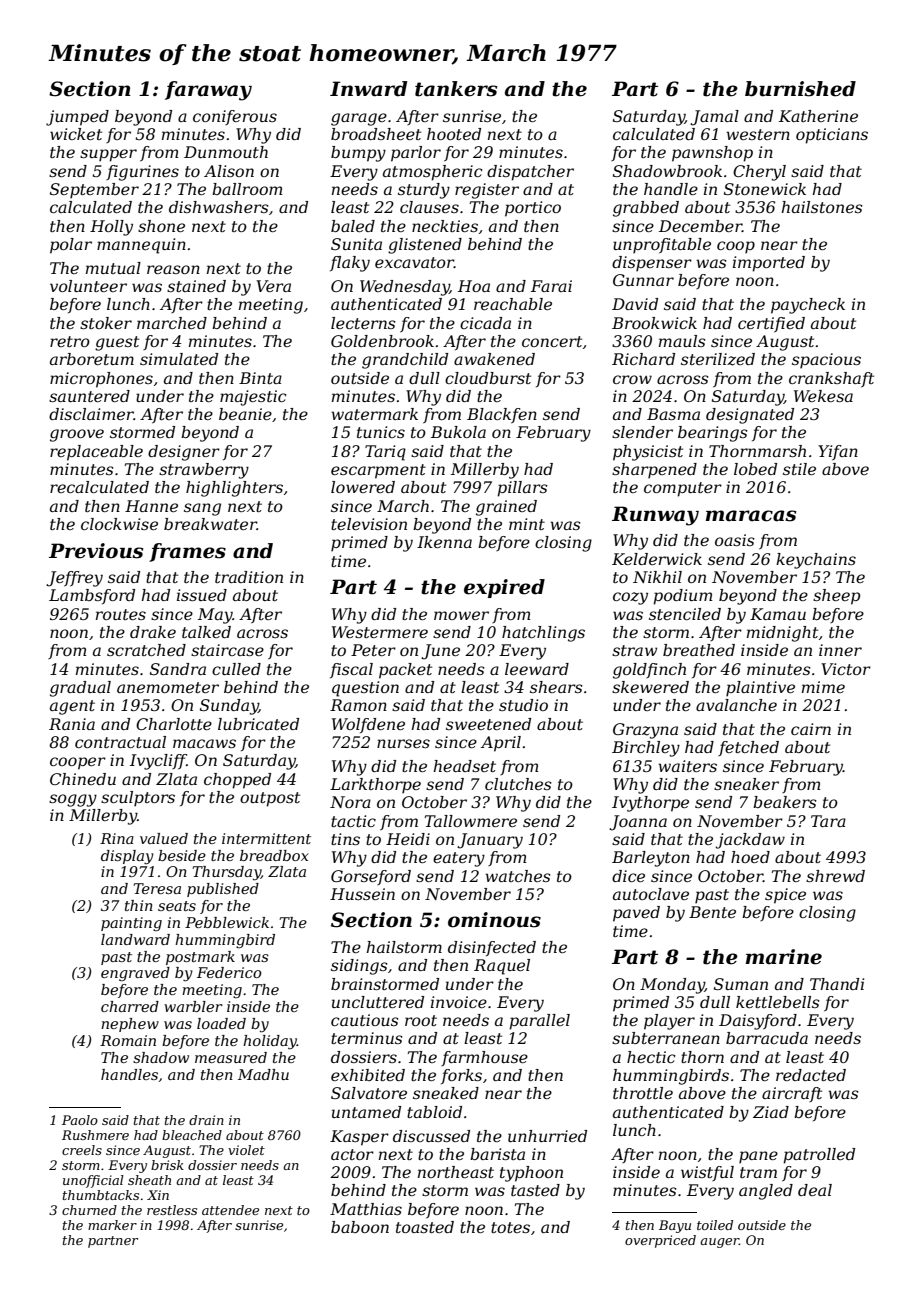 The width and height of the screenshot is (924, 1308). Describe the element at coordinates (818, 116) in the screenshot. I see `Katherine` at that location.
